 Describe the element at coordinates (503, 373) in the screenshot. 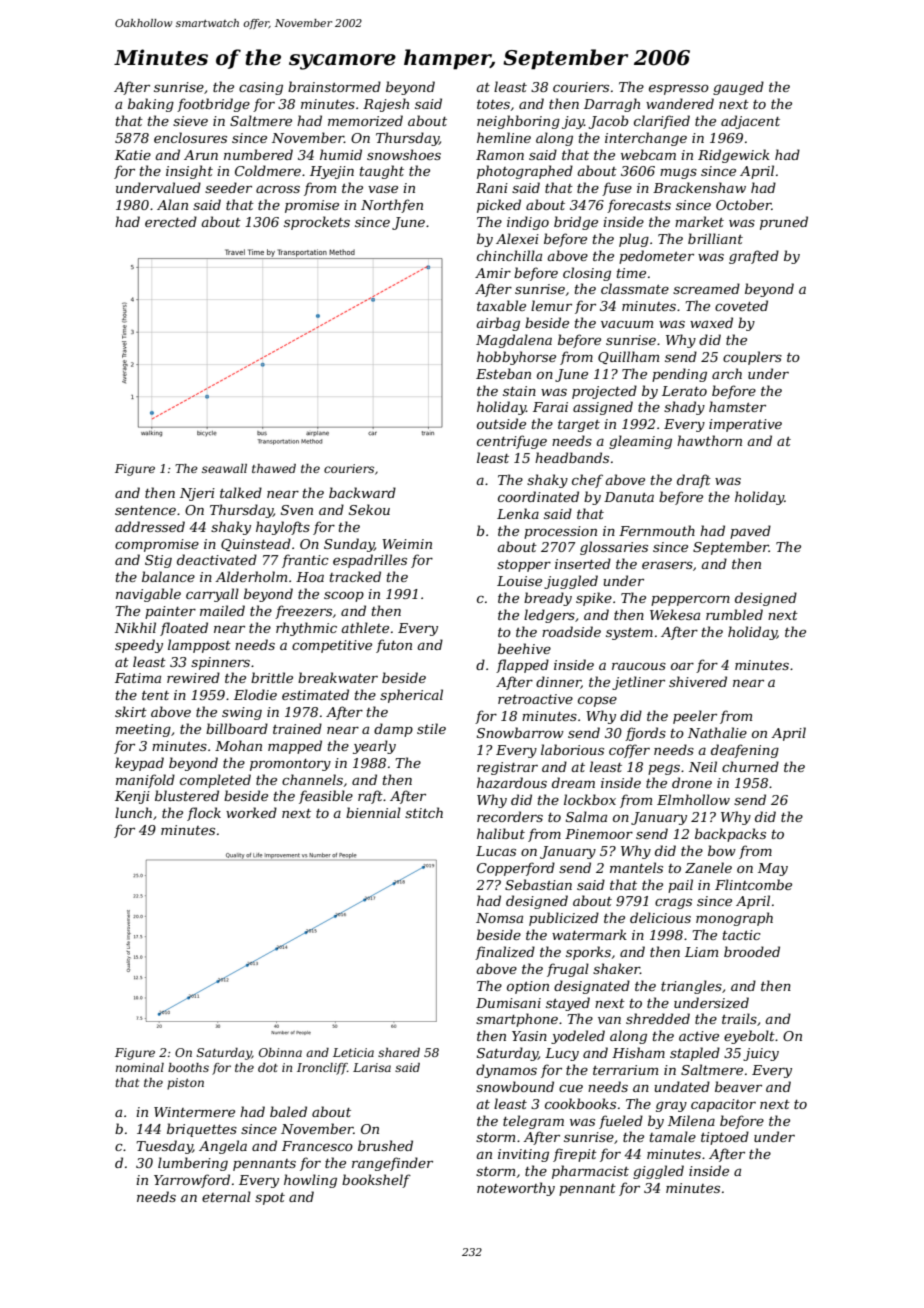

I see `Esteban` at that location.
